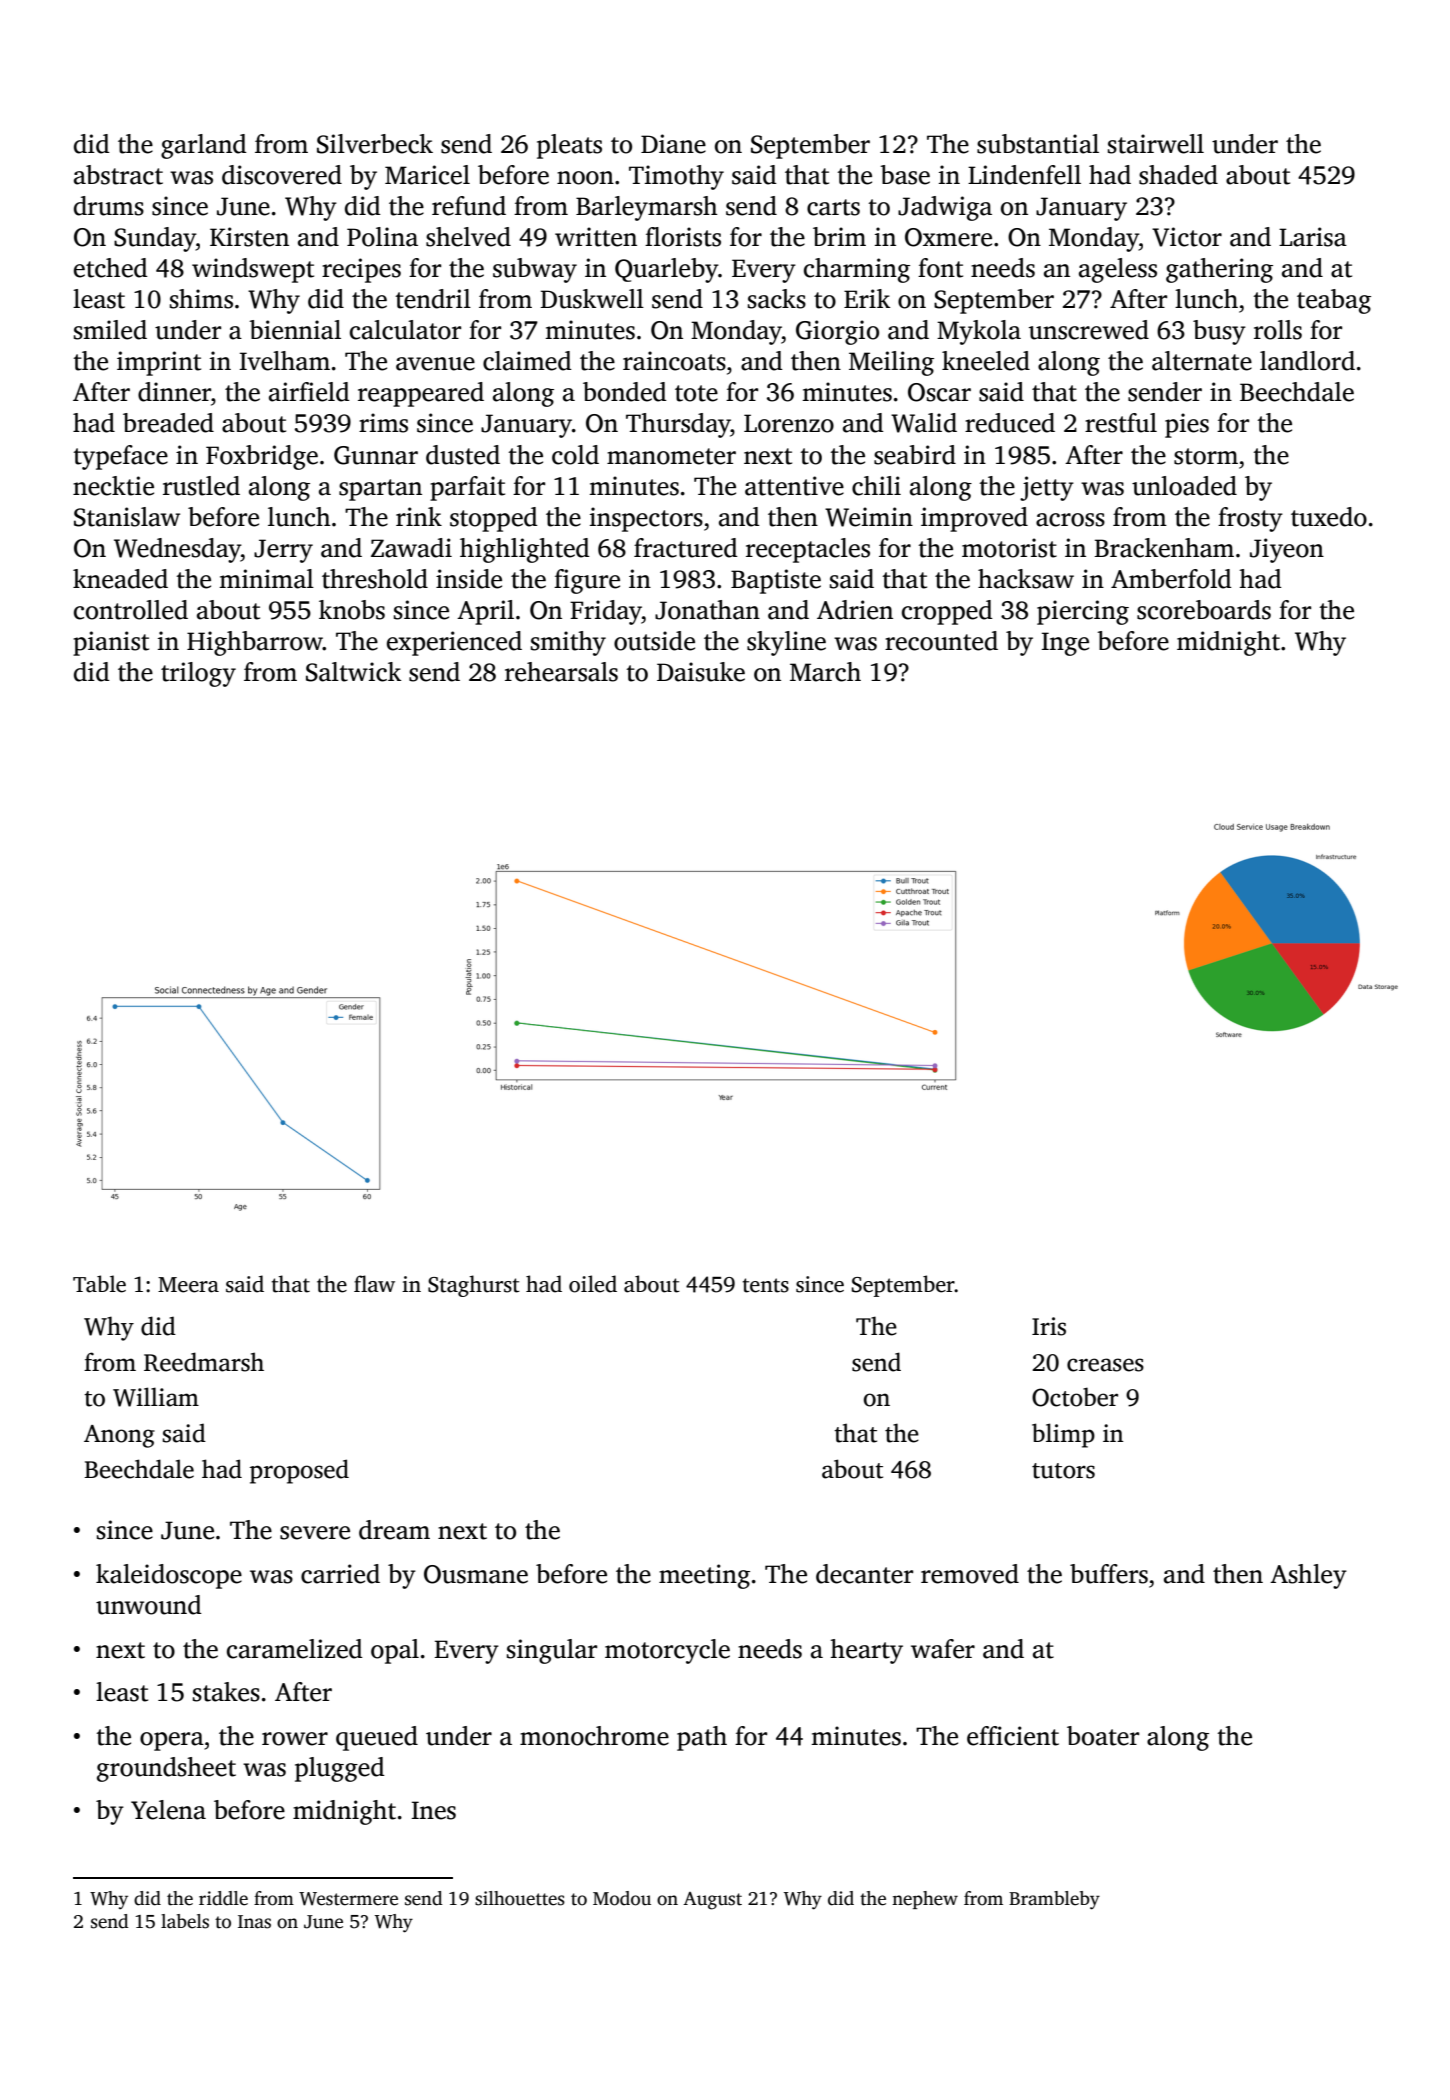 The width and height of the page is (1450, 2100). Describe the element at coordinates (1089, 330) in the page. I see `unscrewed` at that location.
